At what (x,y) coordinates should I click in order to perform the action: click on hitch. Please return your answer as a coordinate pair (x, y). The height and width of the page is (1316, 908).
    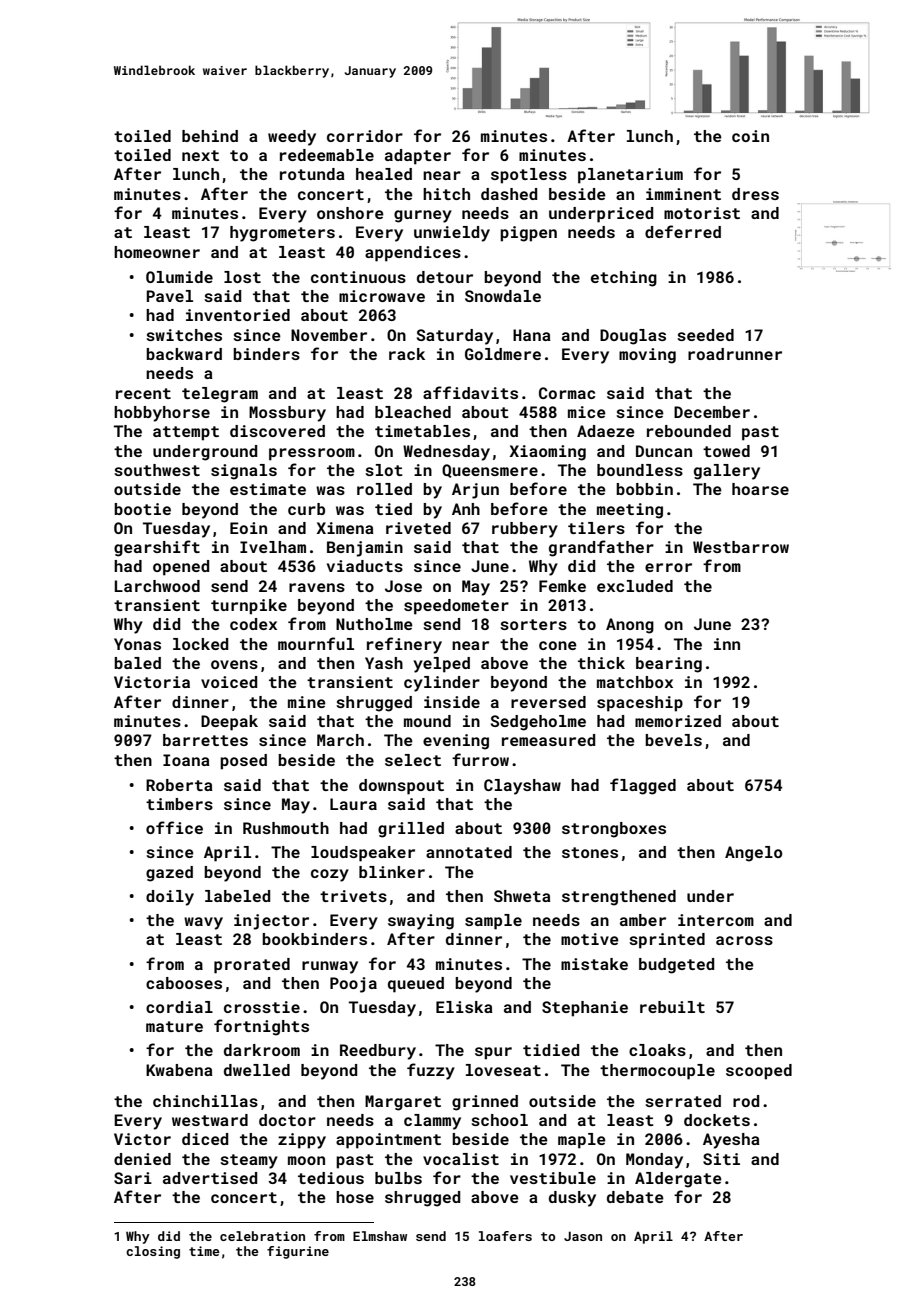
    Looking at the image, I should click on (446, 194).
